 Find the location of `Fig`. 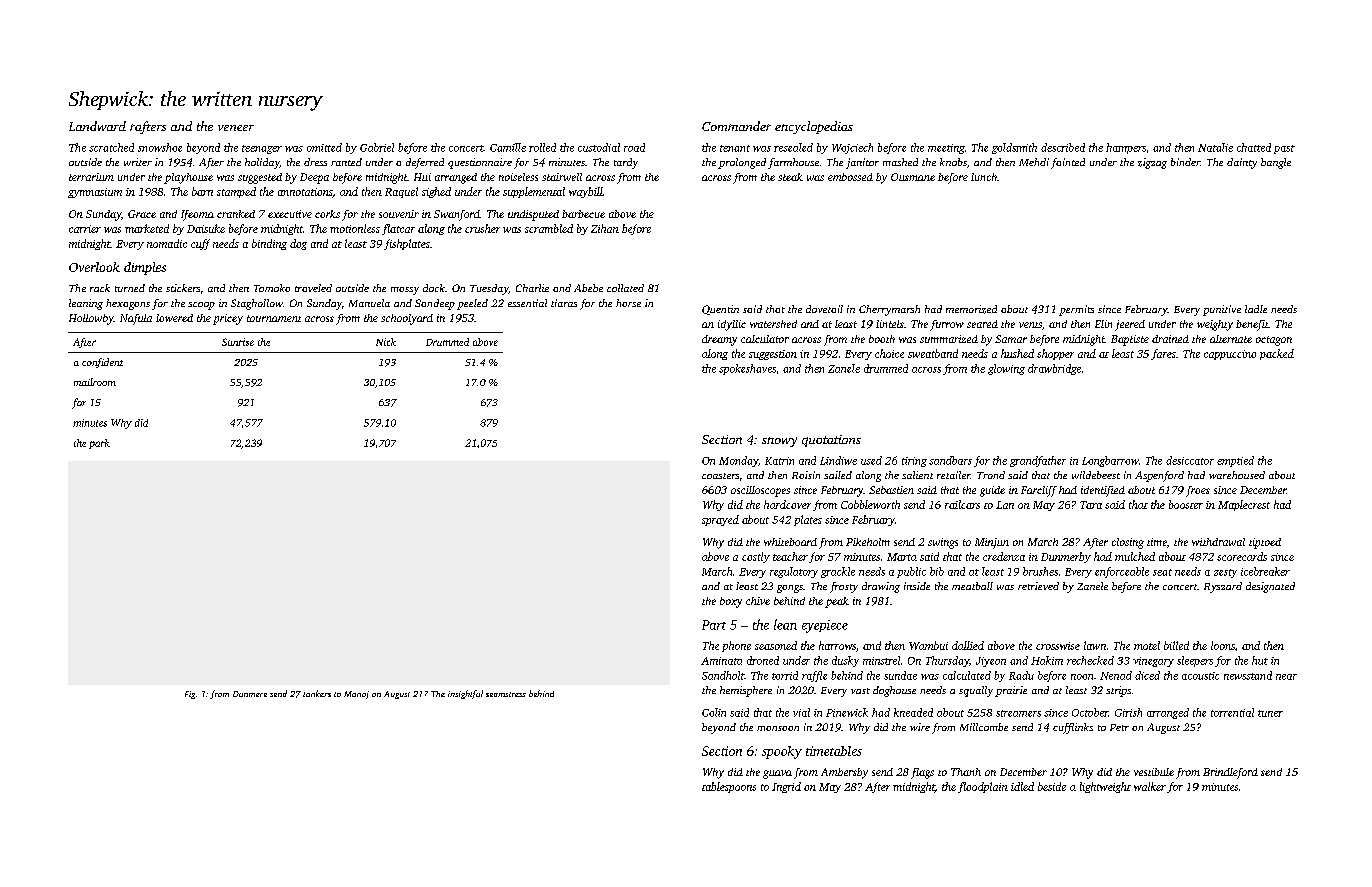

Fig is located at coordinates (190, 695).
